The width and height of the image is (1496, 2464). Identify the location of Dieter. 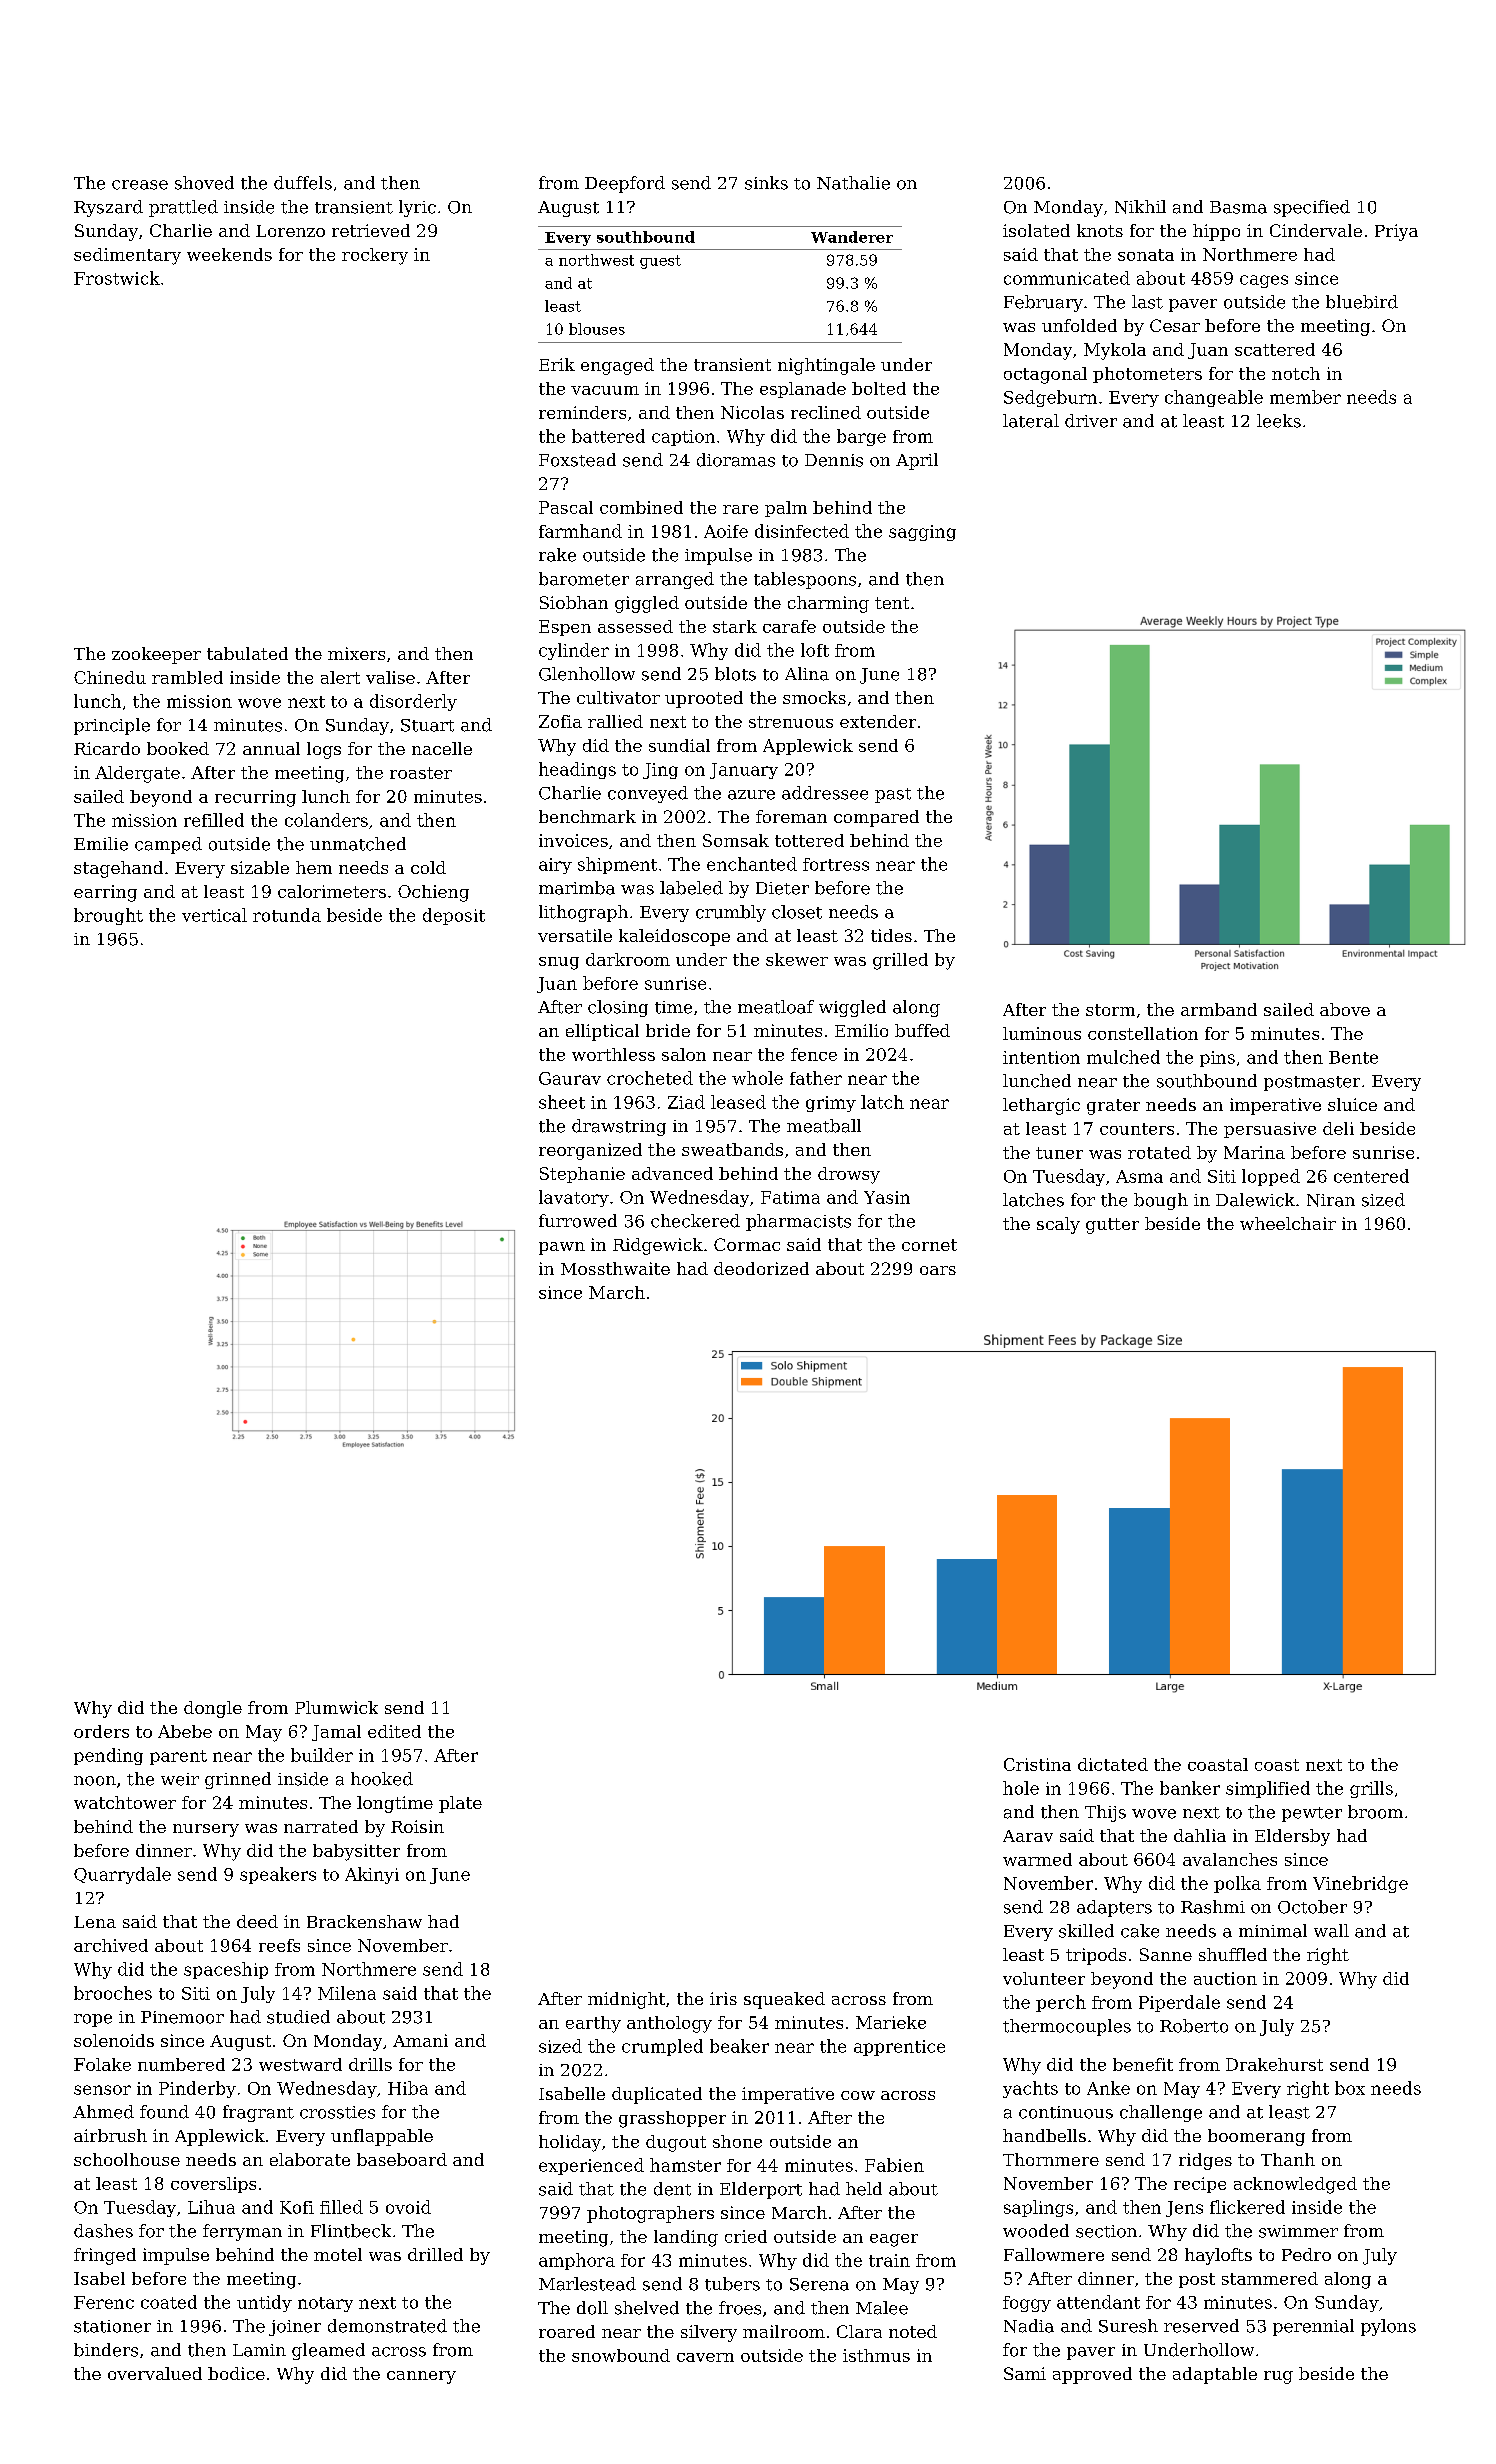
(782, 888).
